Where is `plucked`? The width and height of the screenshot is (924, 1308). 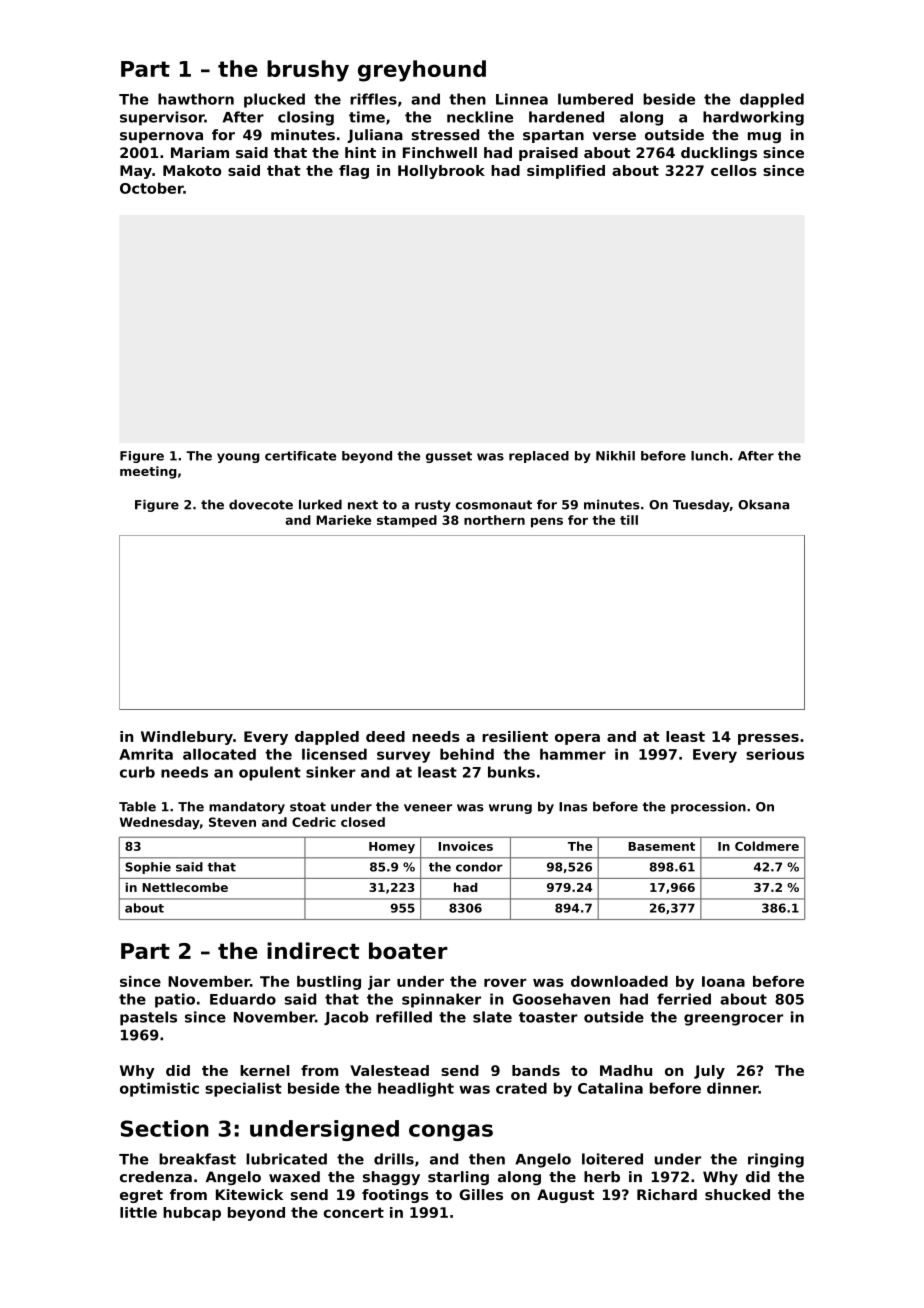
plucked is located at coordinates (274, 100).
